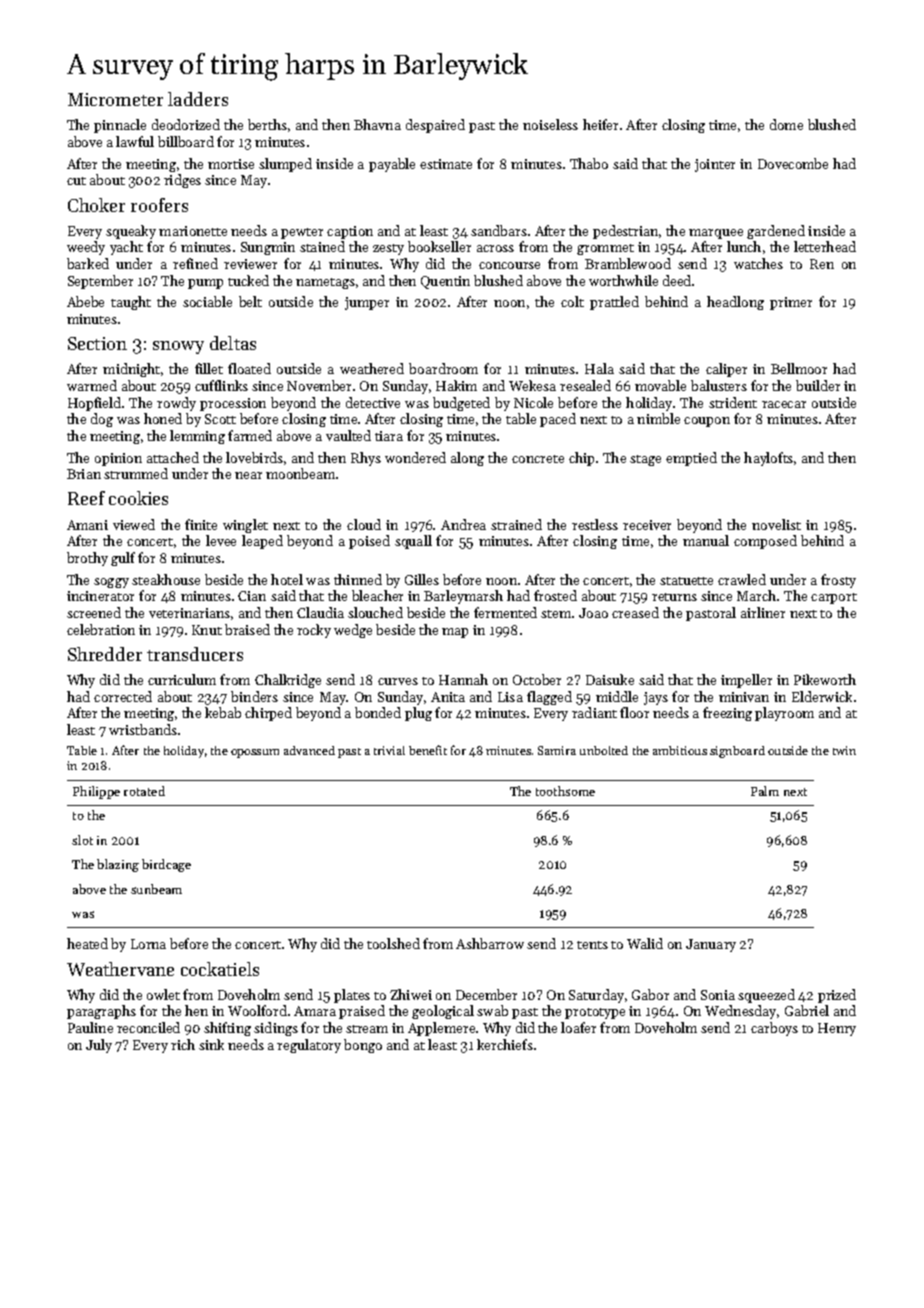  Describe the element at coordinates (211, 1044) in the page. I see `sink` at that location.
